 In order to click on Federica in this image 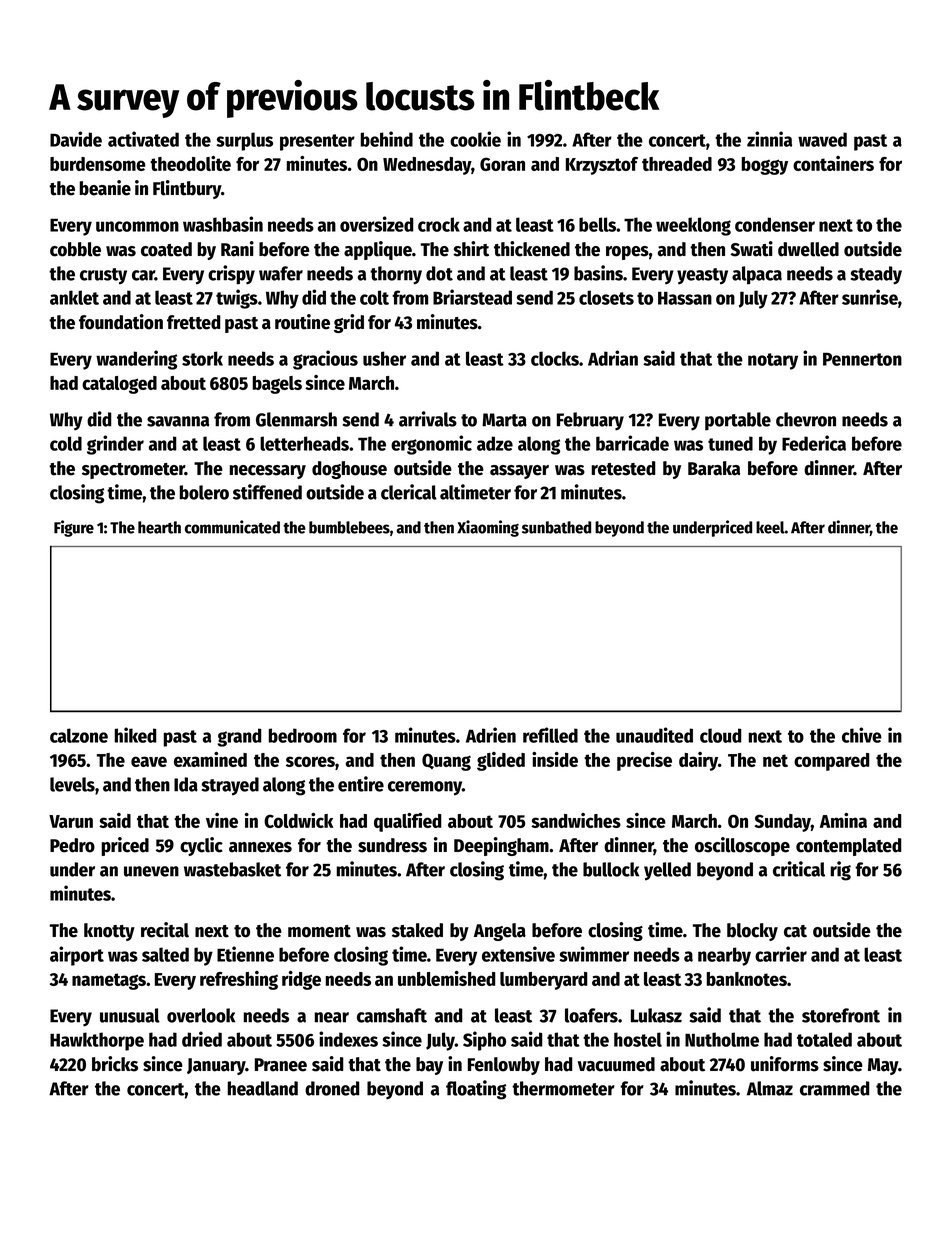, I will do `click(814, 443)`.
